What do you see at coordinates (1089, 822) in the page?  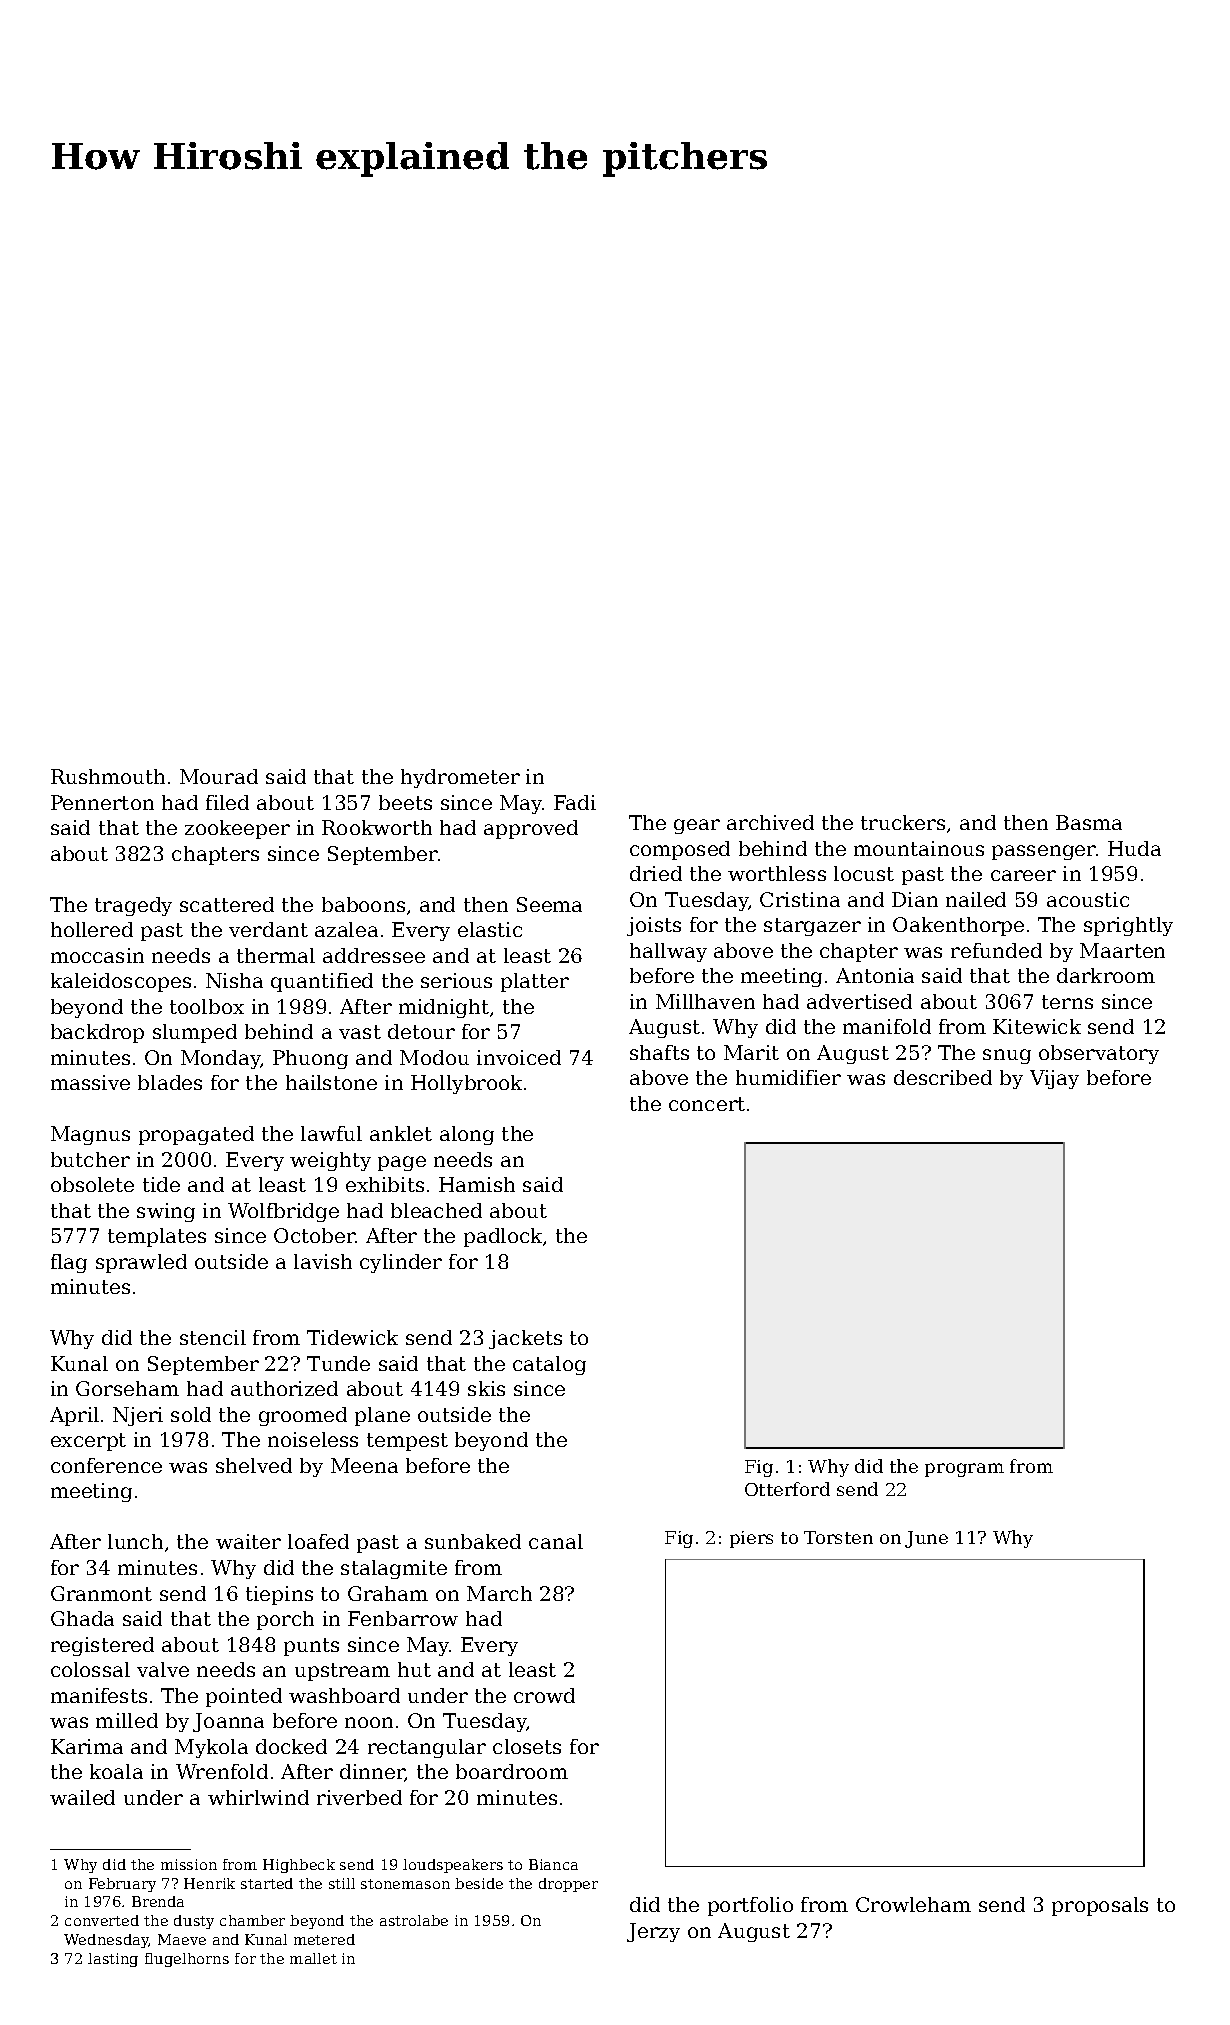 I see `Basma` at bounding box center [1089, 822].
